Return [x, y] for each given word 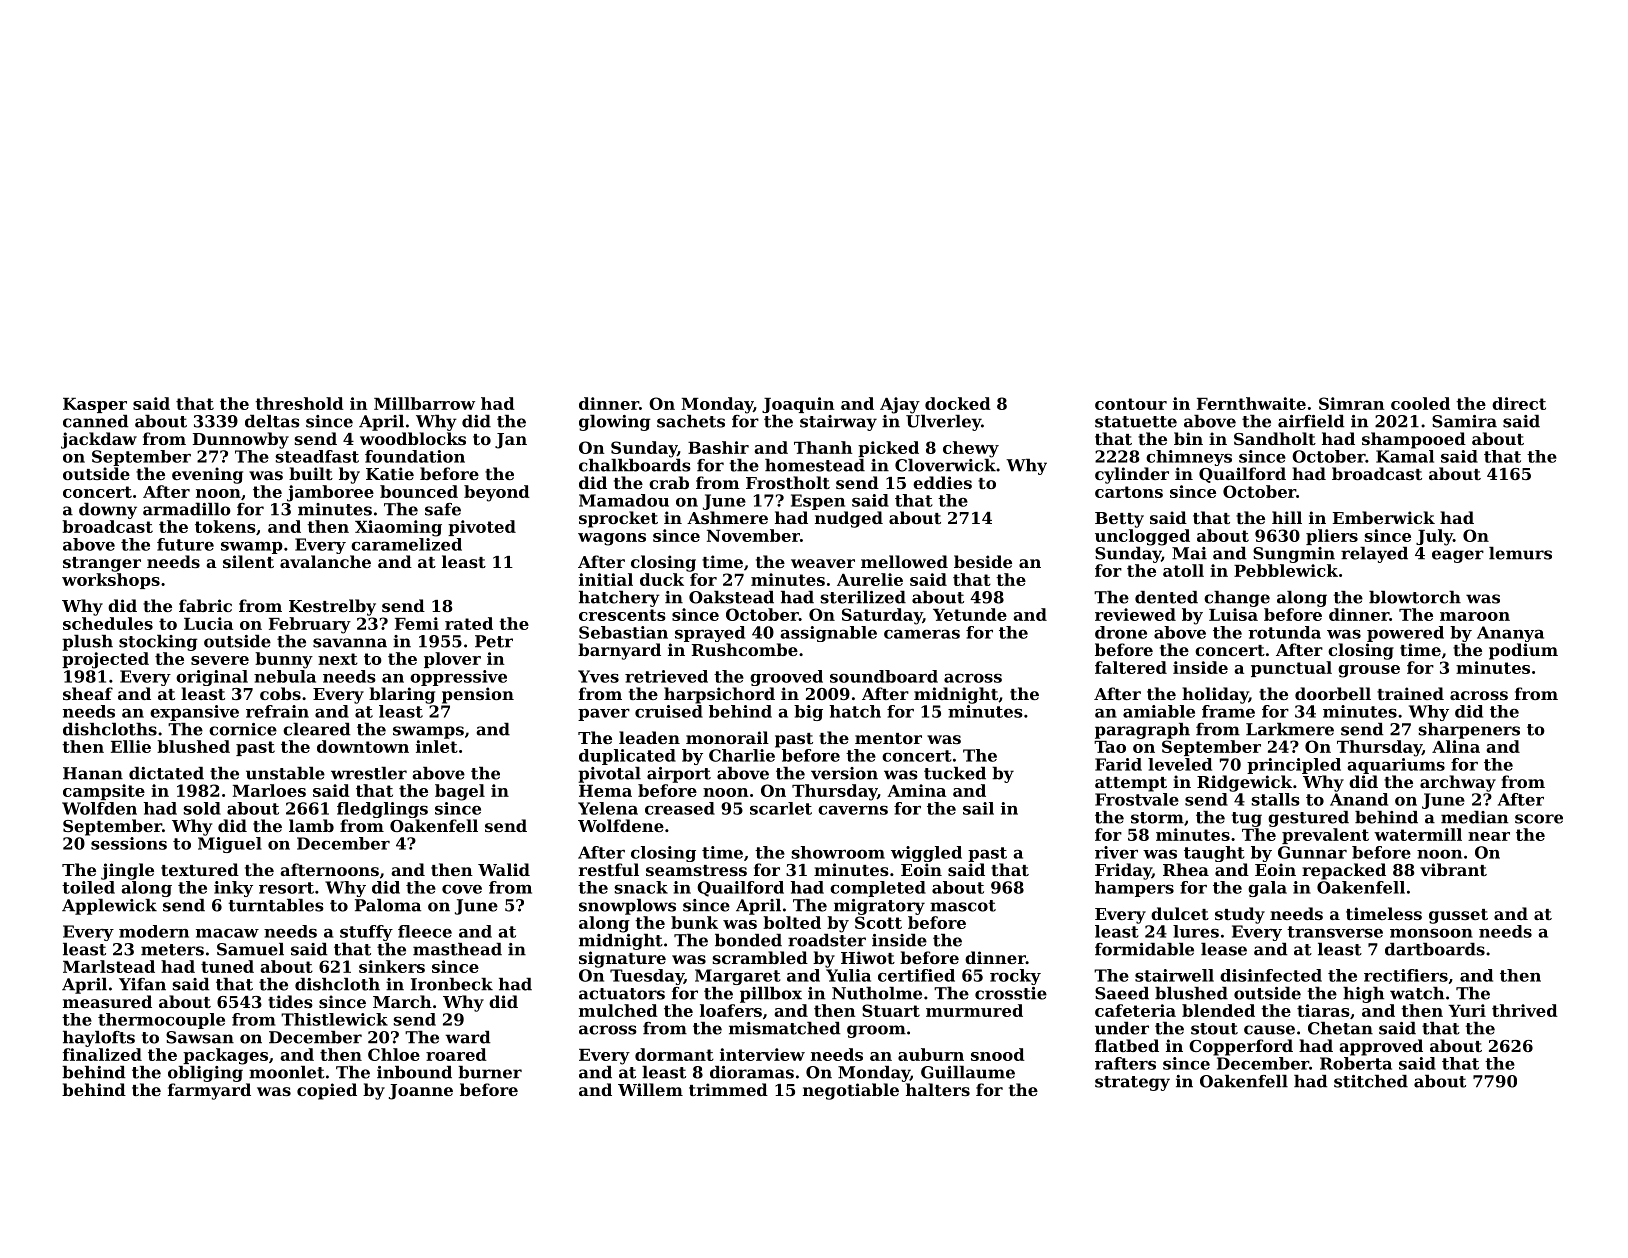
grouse [1369, 671]
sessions [129, 843]
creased [680, 808]
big [808, 713]
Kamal [1405, 456]
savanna [350, 643]
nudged [849, 519]
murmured [974, 1010]
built [311, 473]
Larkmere [1290, 729]
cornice [243, 729]
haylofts [99, 1039]
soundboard [884, 676]
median [1474, 817]
